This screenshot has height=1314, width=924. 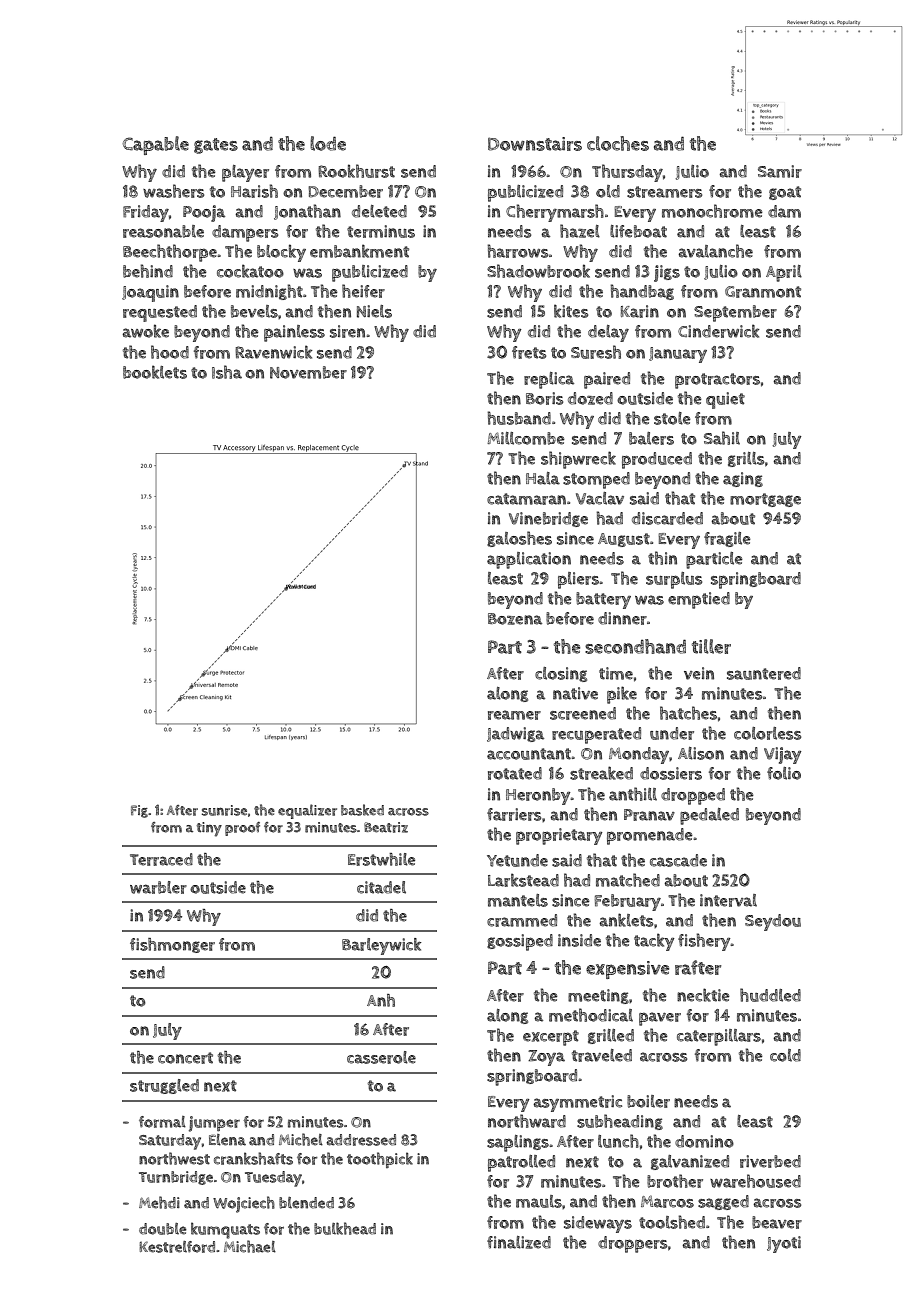 I want to click on saplings, so click(x=518, y=1143).
